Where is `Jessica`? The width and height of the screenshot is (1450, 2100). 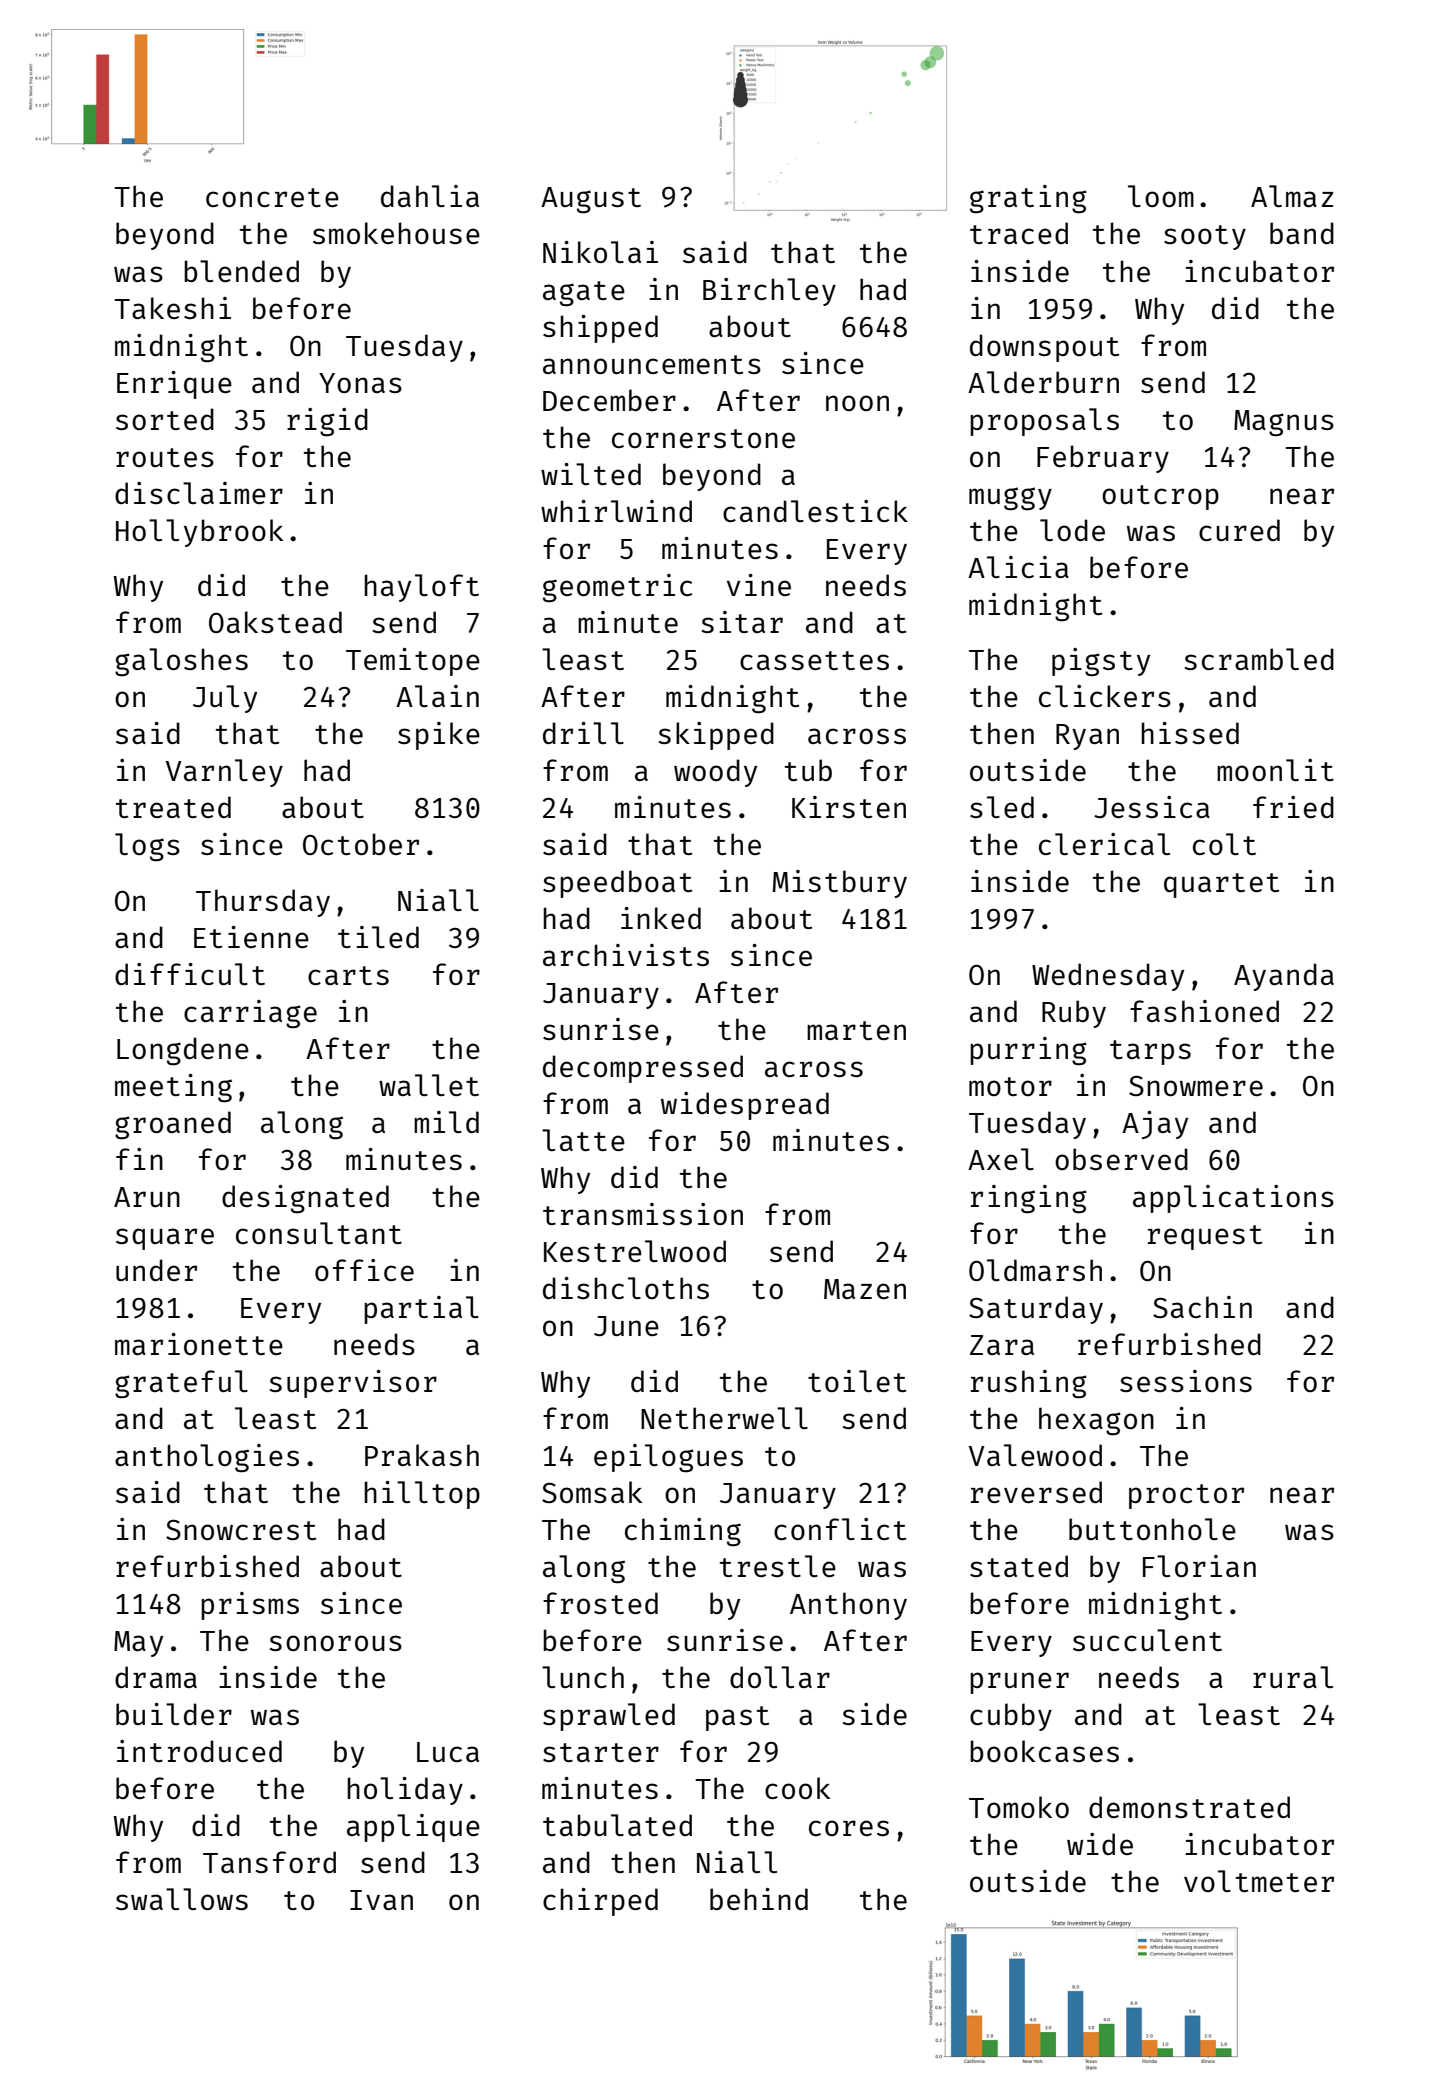 Jessica is located at coordinates (1152, 807).
